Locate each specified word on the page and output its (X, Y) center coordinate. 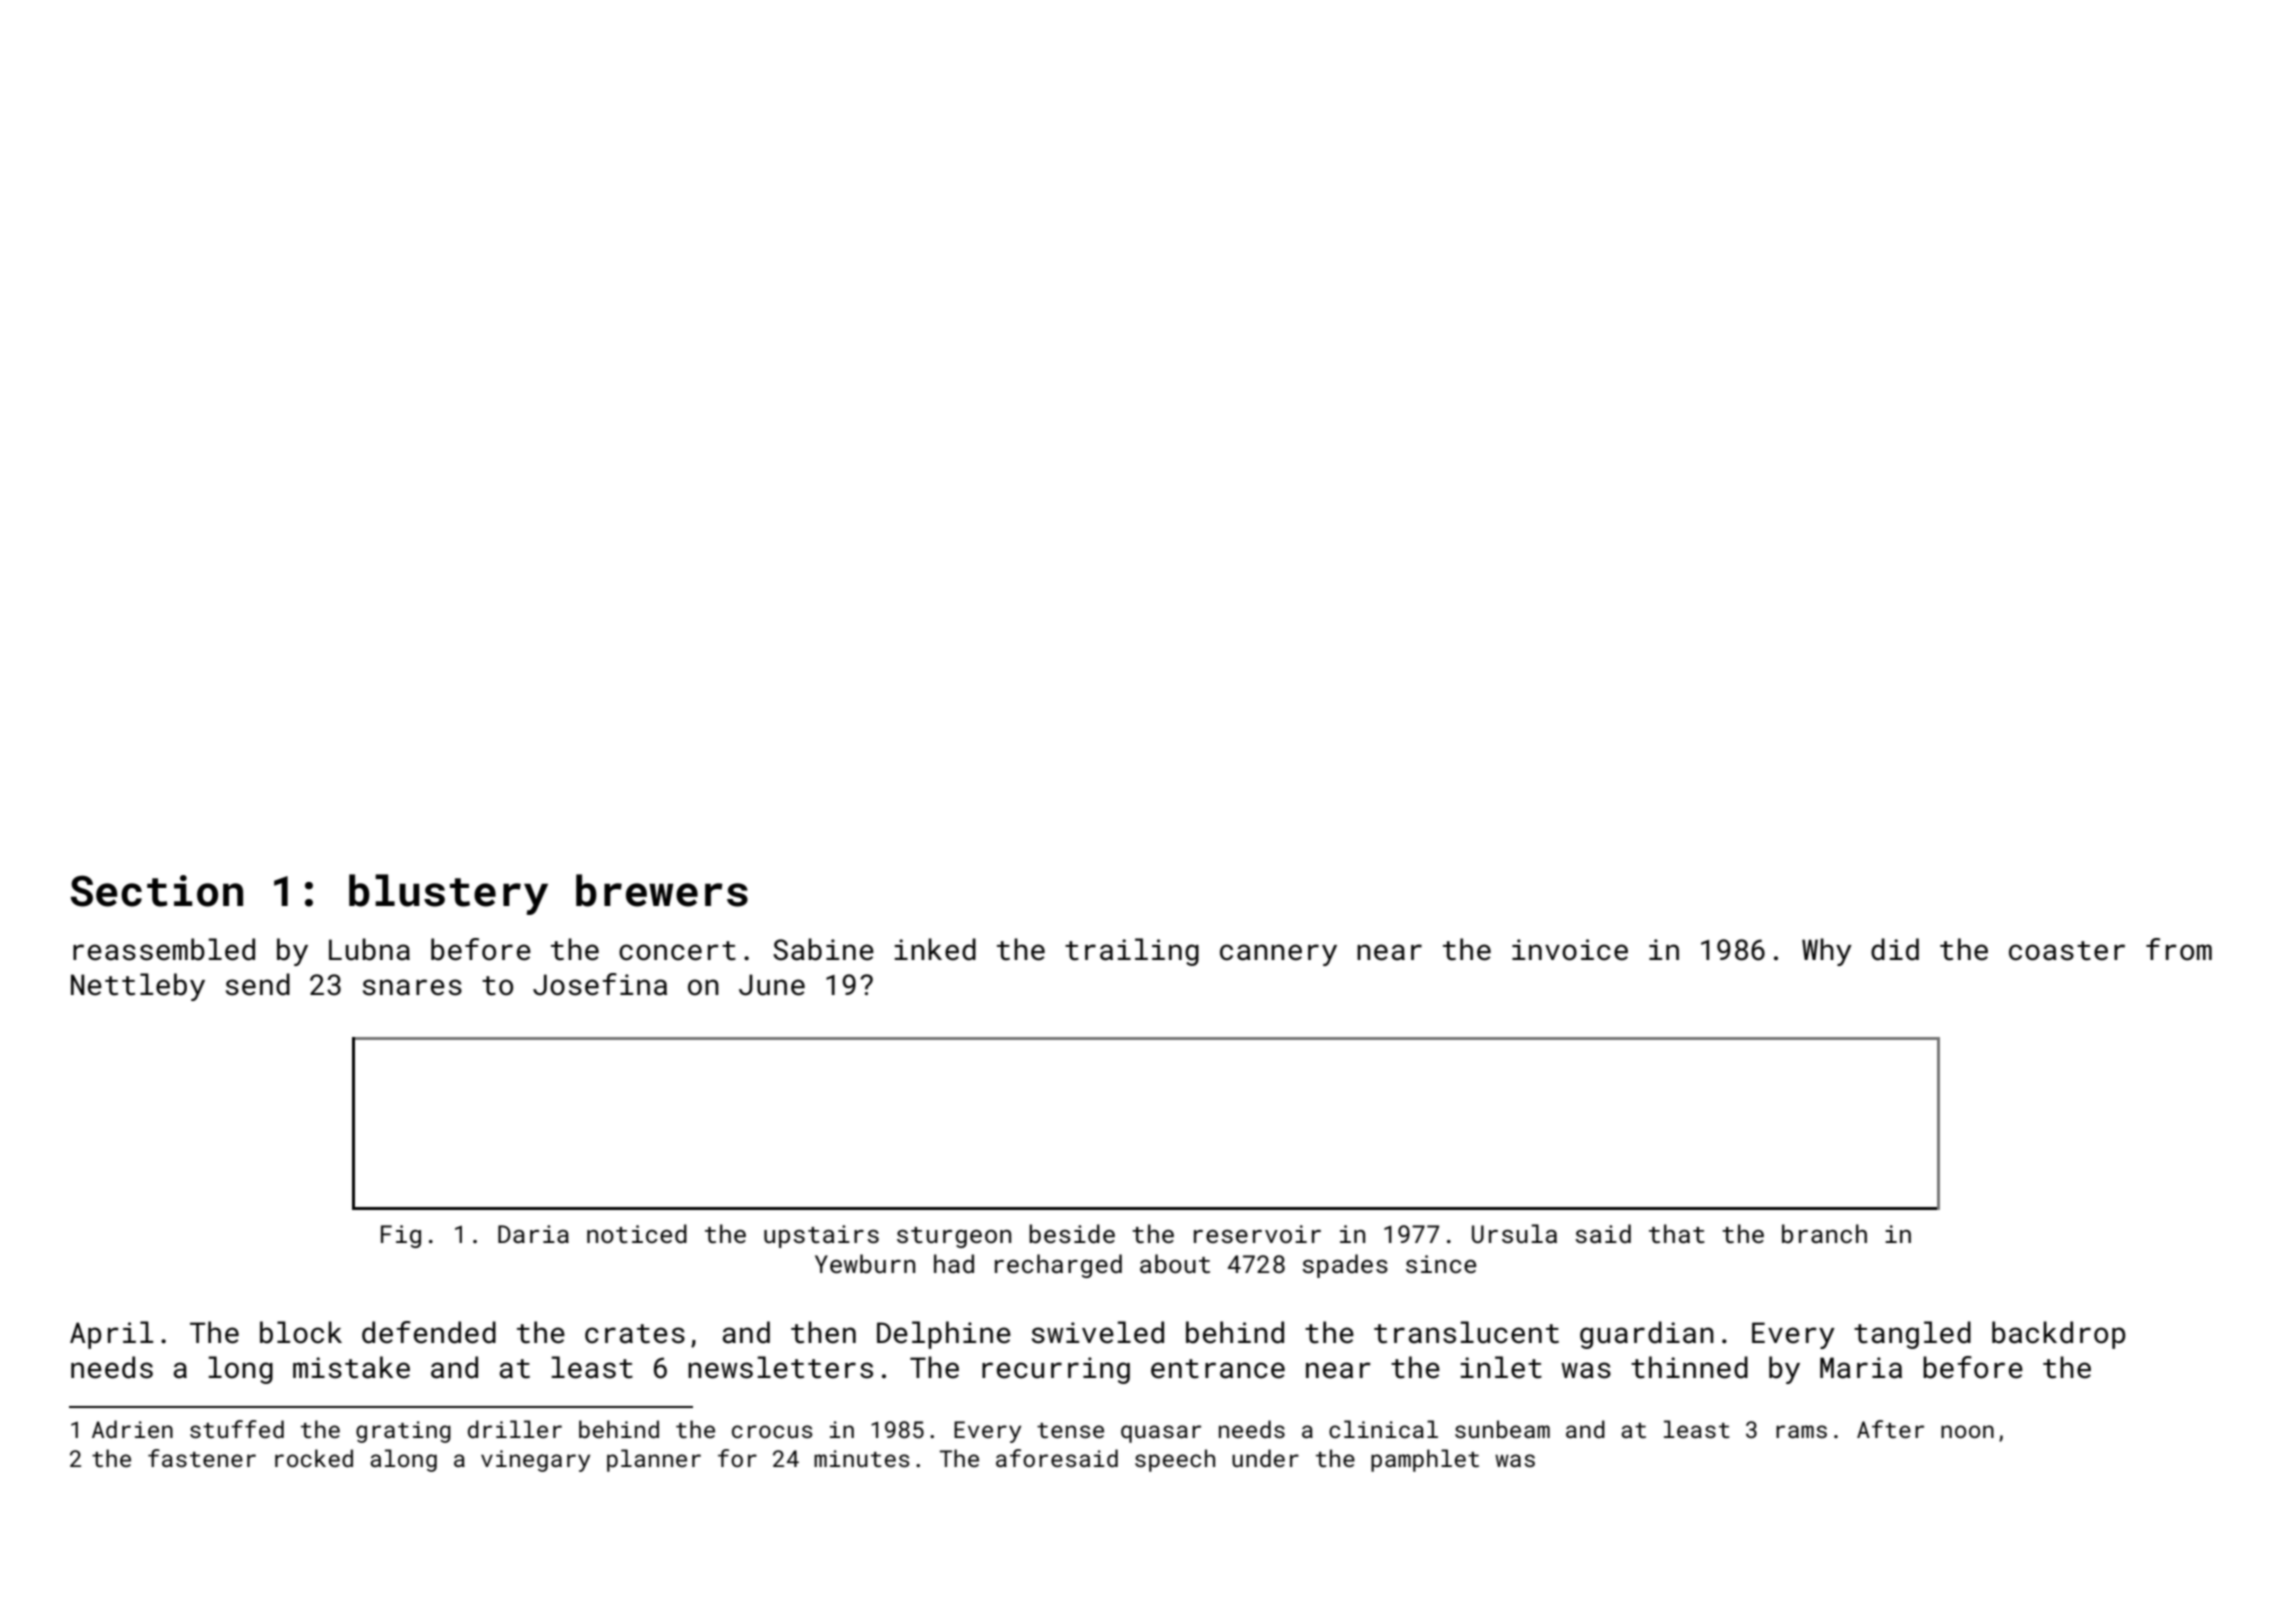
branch (1824, 1233)
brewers (662, 890)
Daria (533, 1234)
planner (654, 1460)
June (772, 985)
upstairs (821, 1236)
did (1895, 949)
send (258, 984)
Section (157, 891)
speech (1175, 1460)
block (301, 1332)
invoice (1570, 950)
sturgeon (954, 1237)
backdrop (2059, 1335)
